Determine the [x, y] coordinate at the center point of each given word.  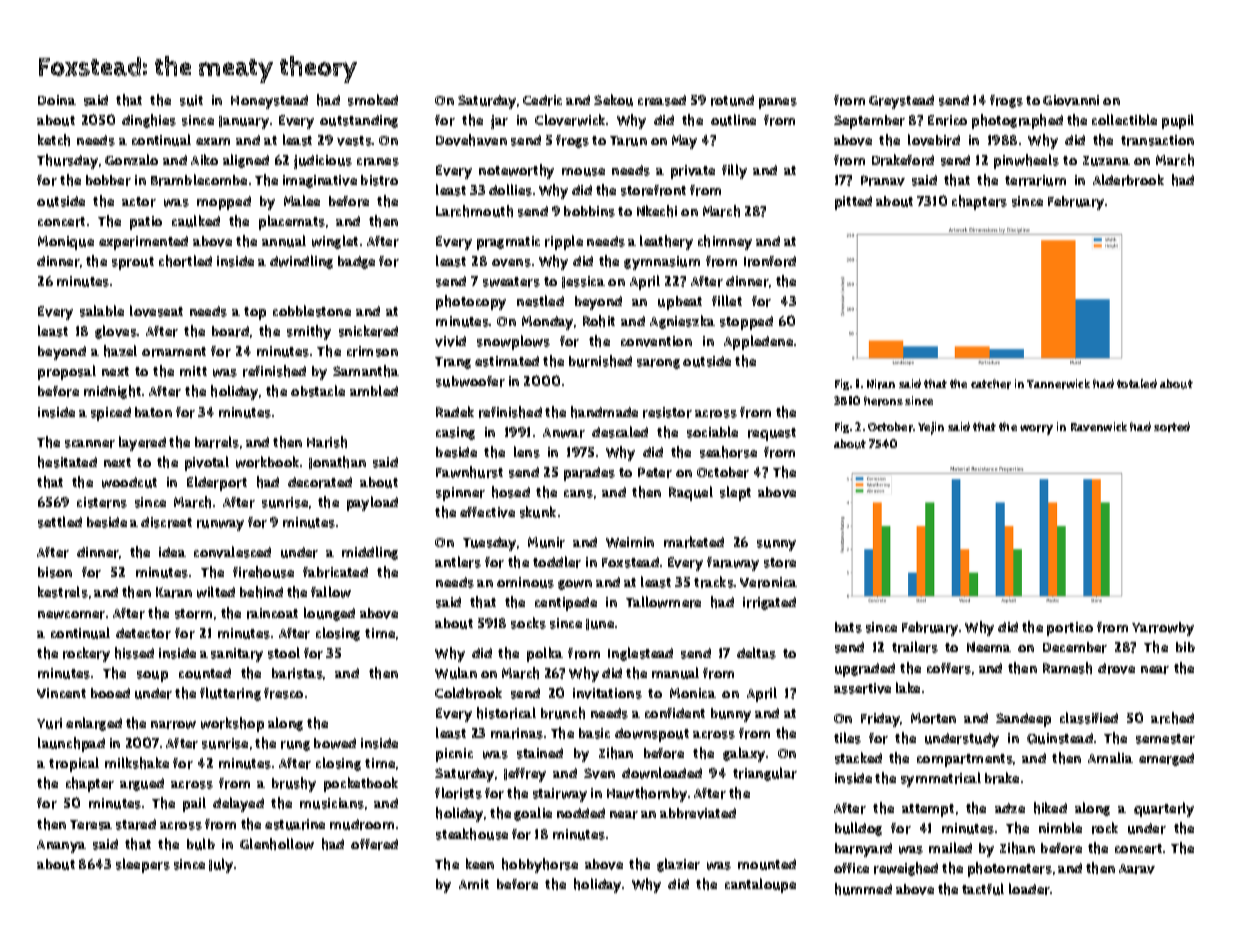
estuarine [295, 824]
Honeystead [269, 102]
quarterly [1164, 809]
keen [480, 863]
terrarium [1035, 180]
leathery [666, 242]
